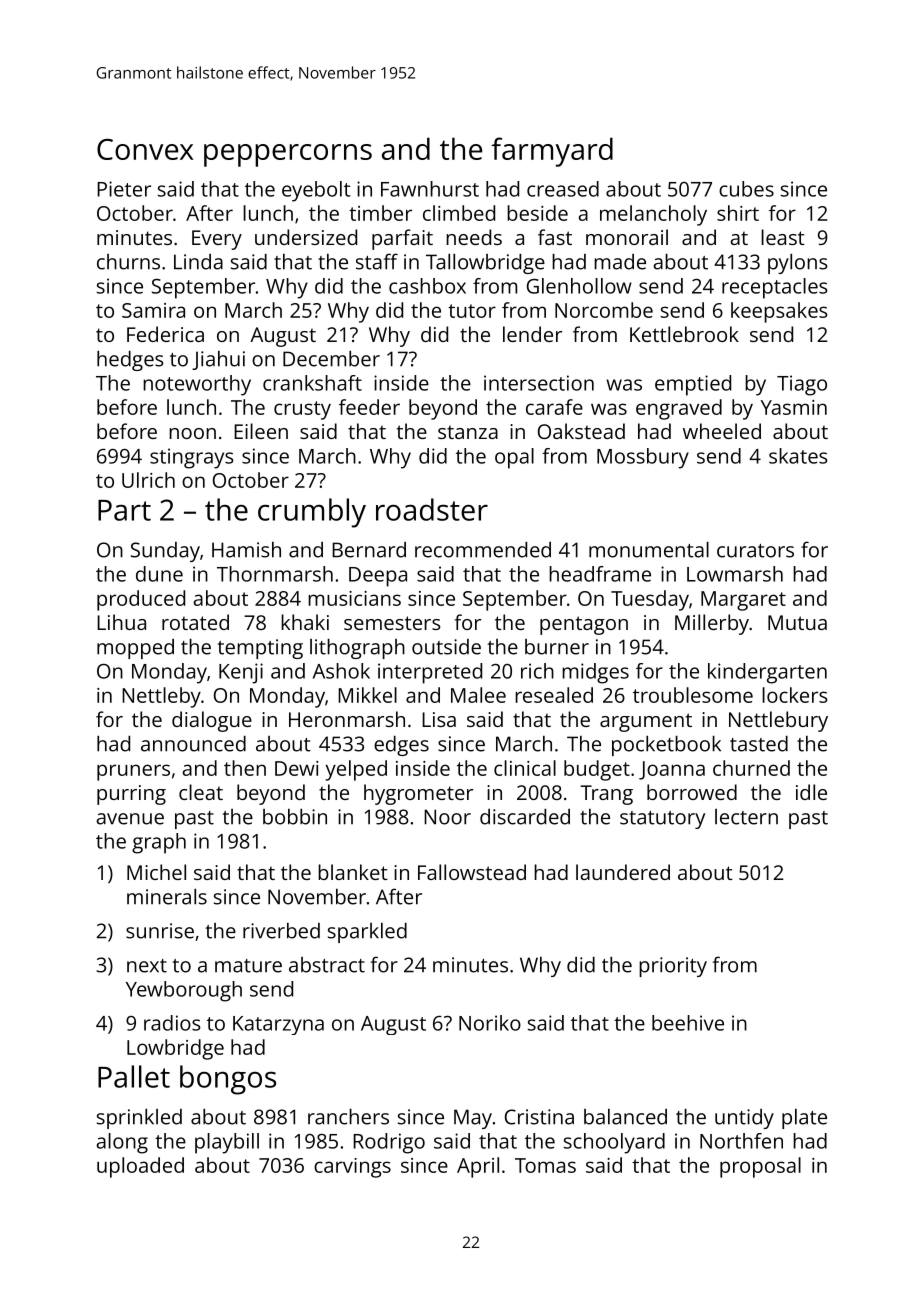  I want to click on proposal, so click(760, 1167).
